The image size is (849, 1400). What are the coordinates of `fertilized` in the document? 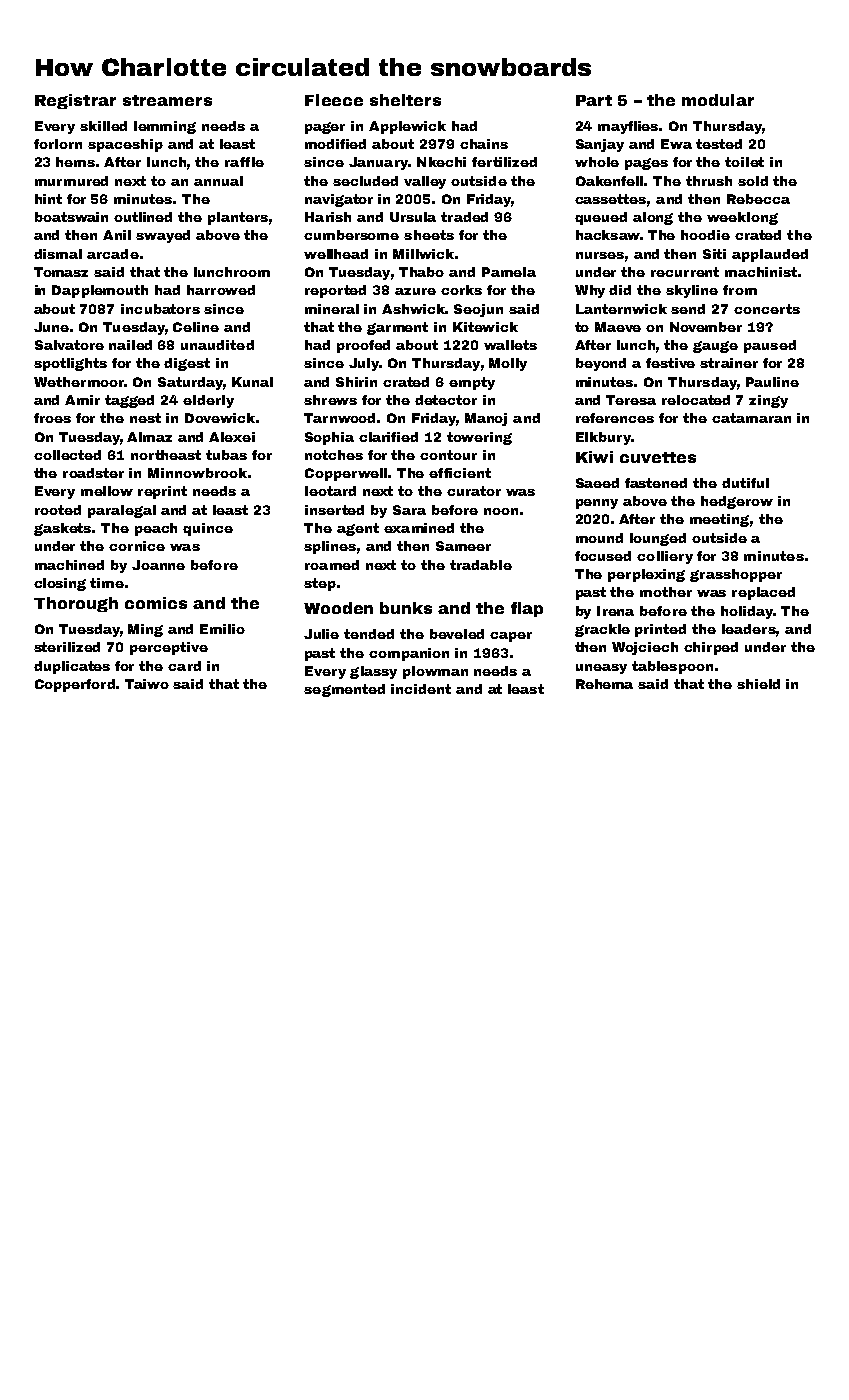 It's located at (504, 162).
